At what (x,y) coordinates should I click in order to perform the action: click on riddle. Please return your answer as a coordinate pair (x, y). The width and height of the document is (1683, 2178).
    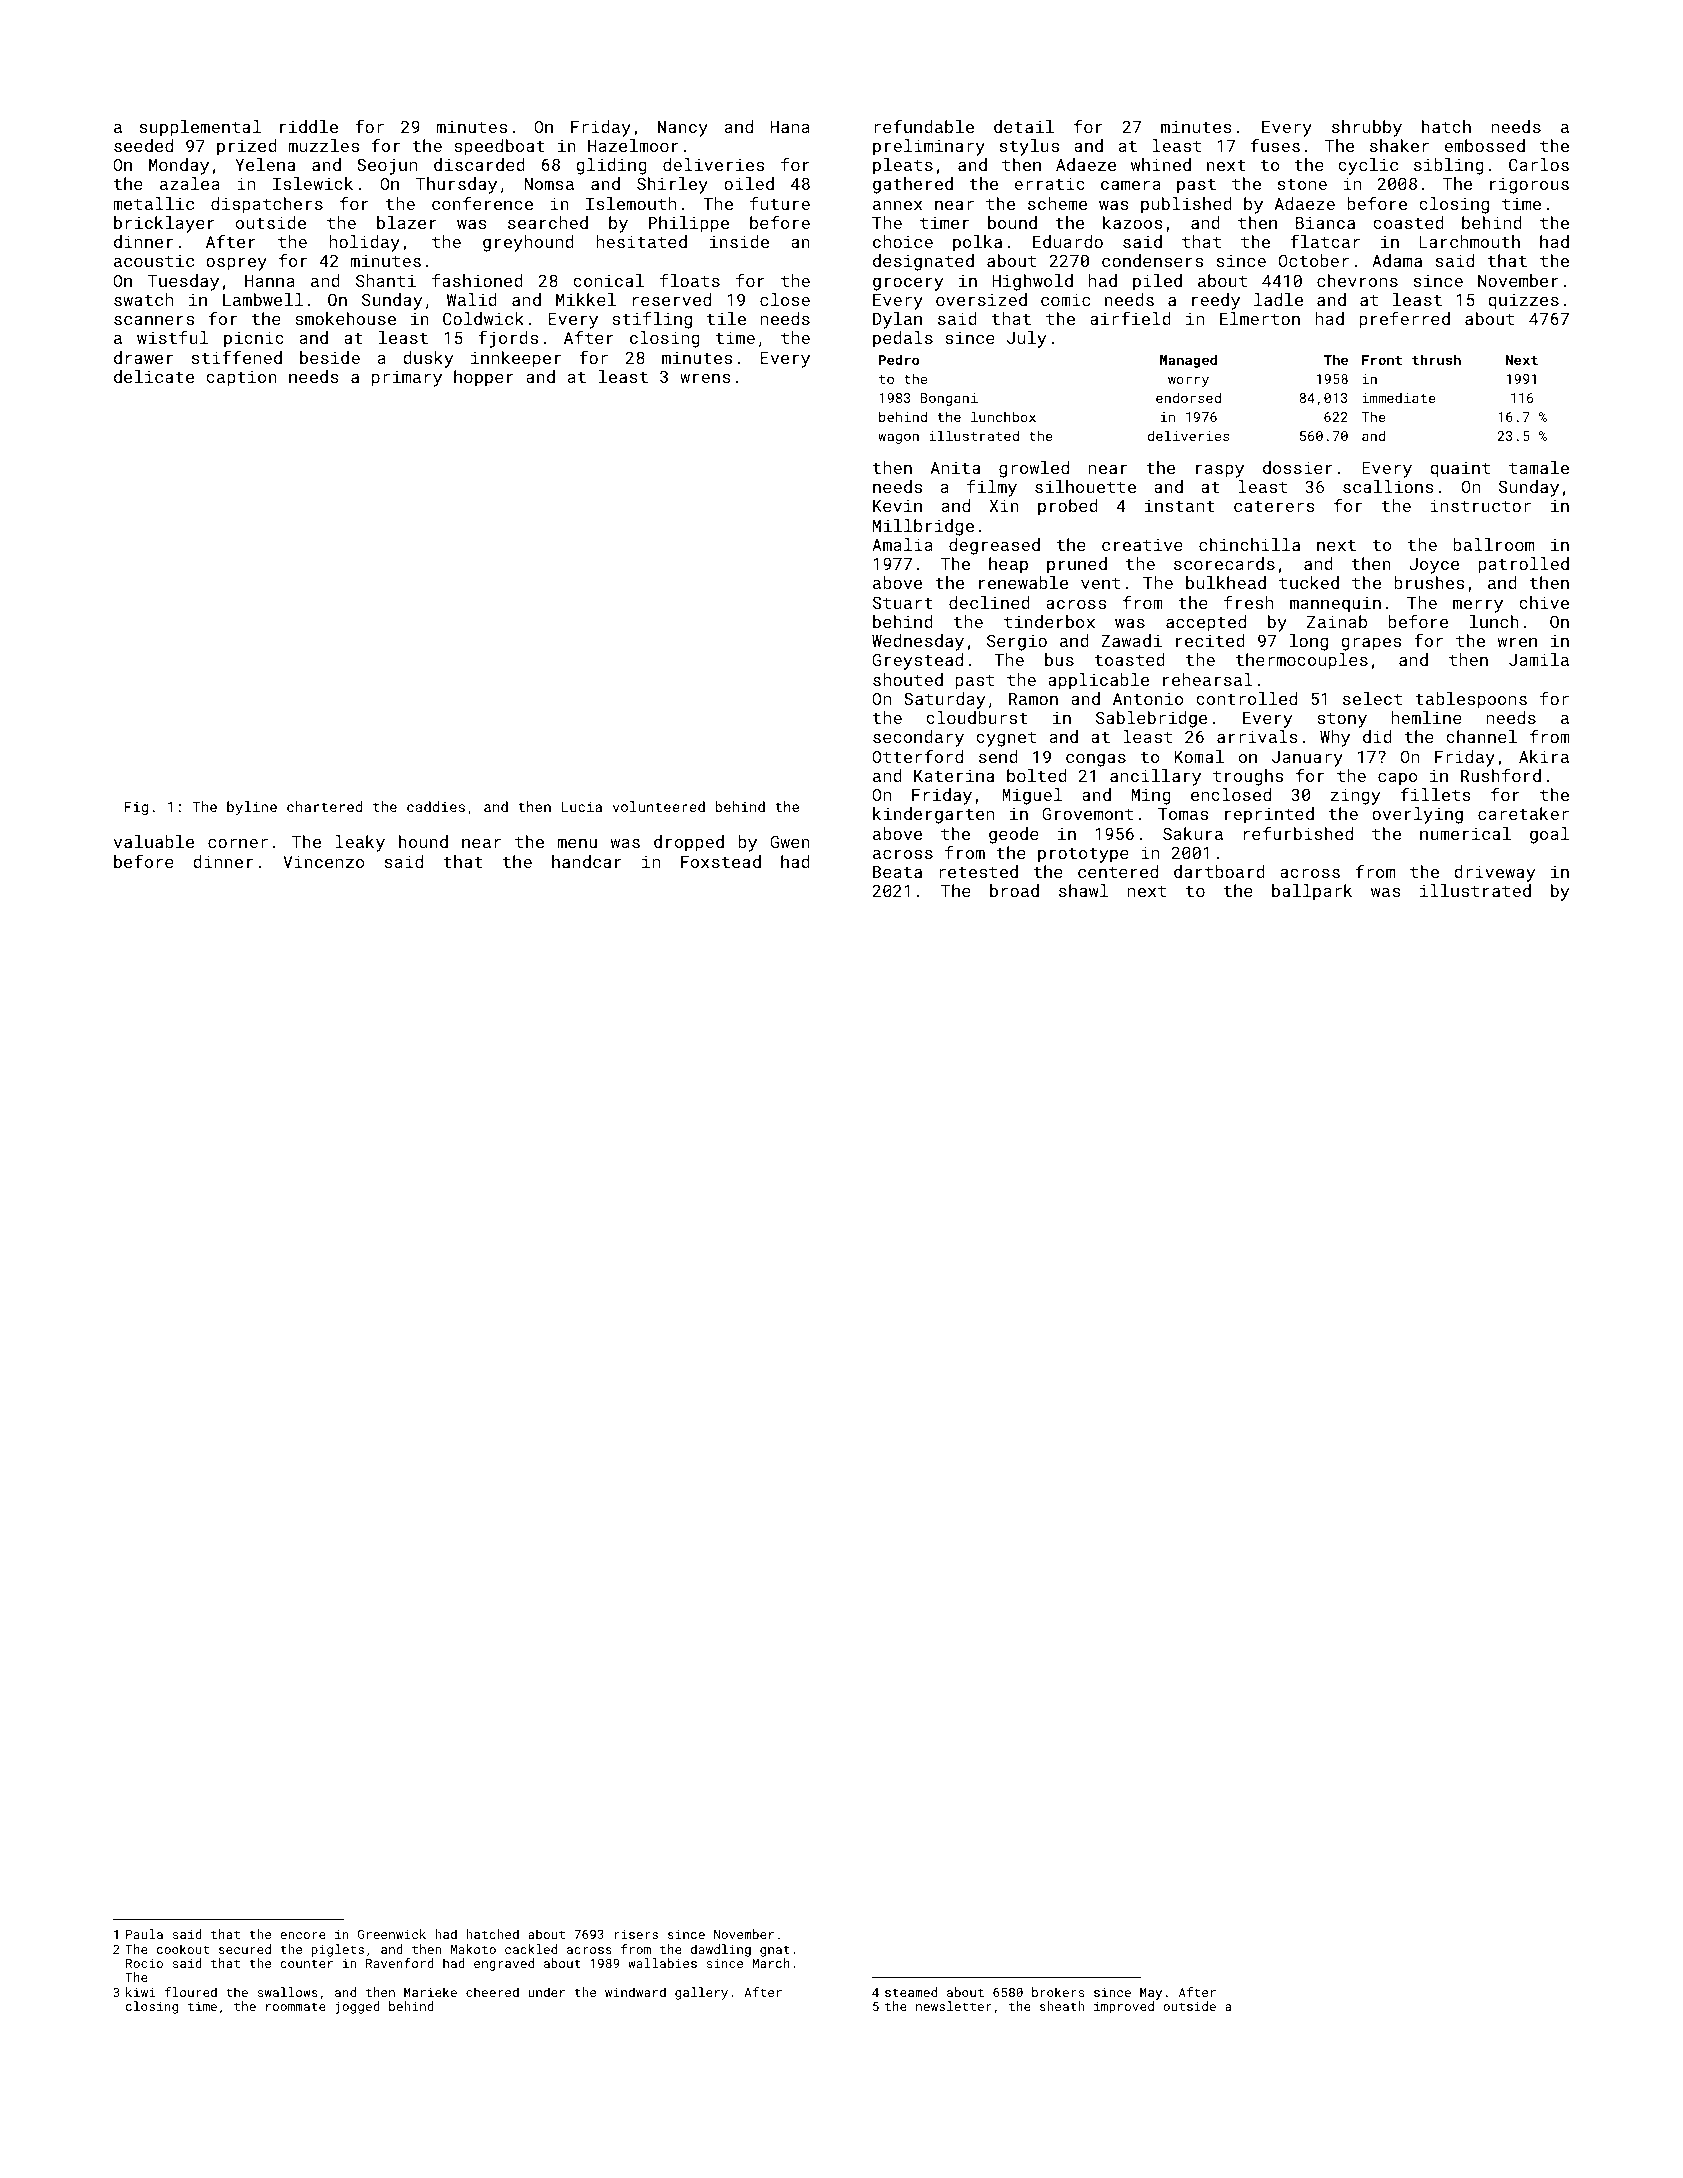
    Looking at the image, I should click on (309, 126).
